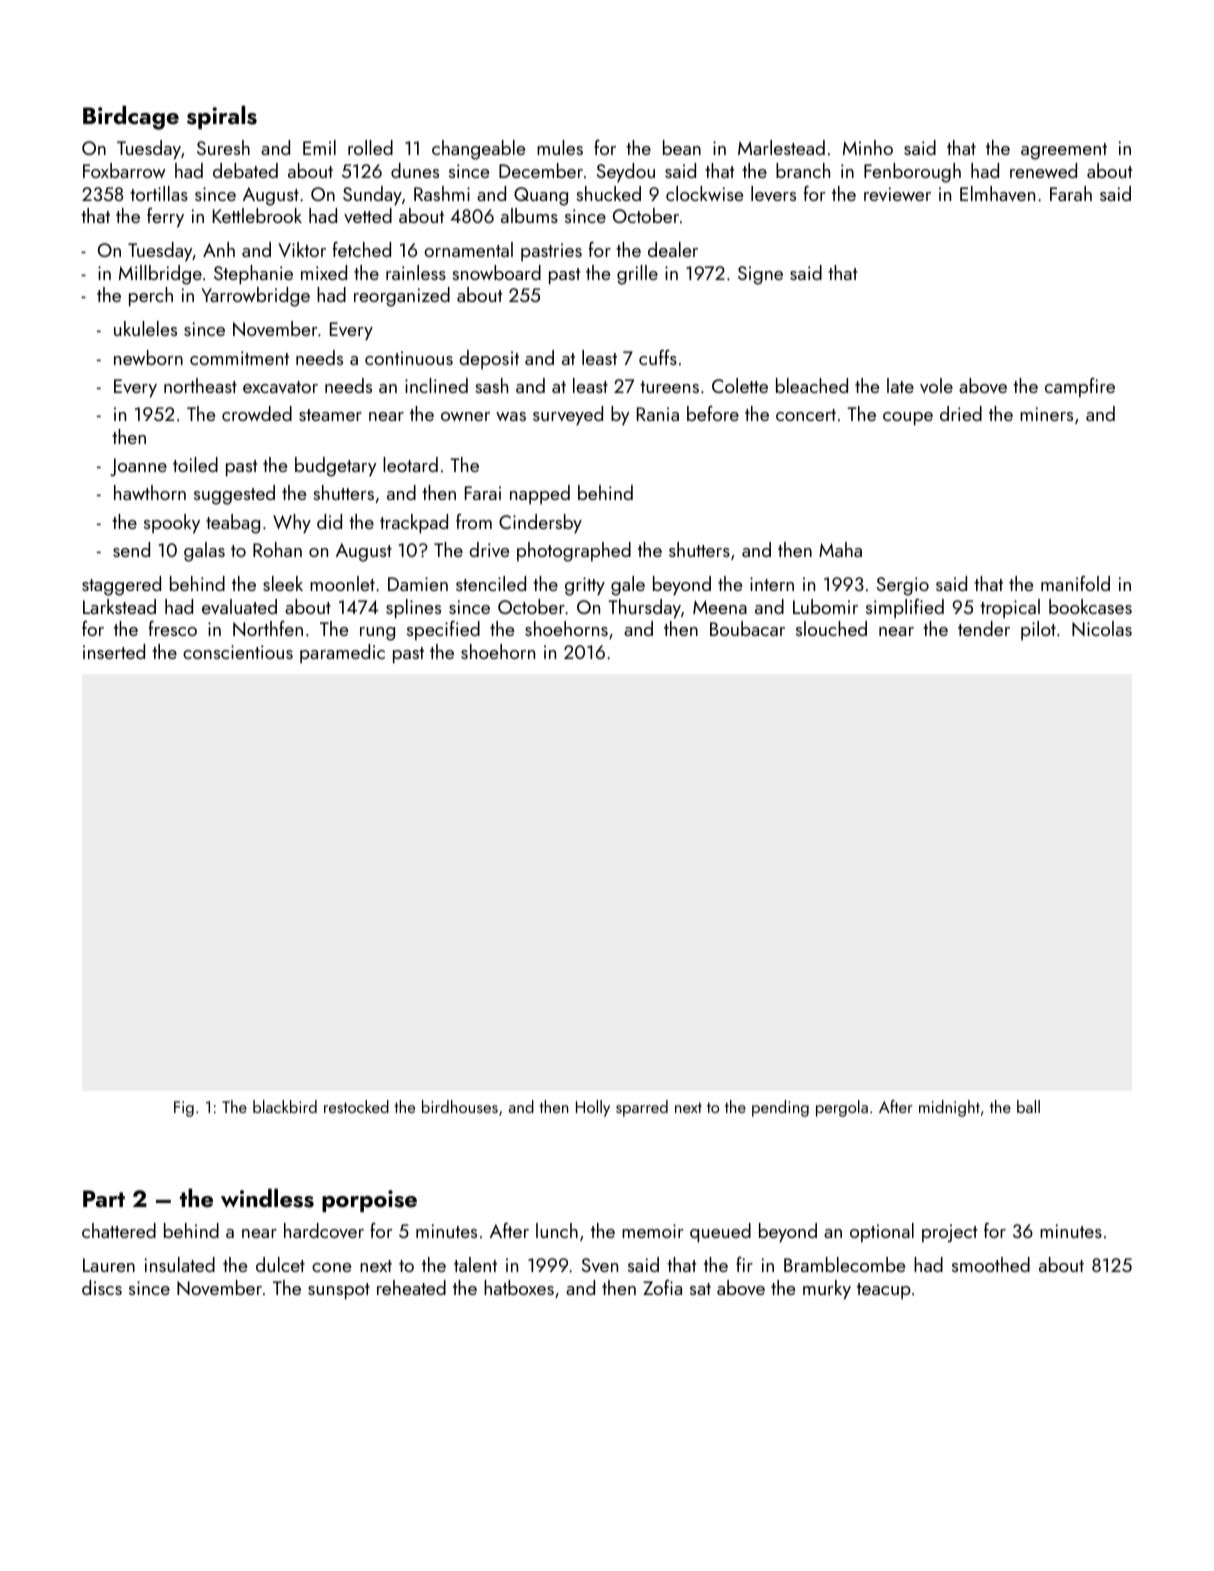 The image size is (1214, 1571). What do you see at coordinates (222, 117) in the screenshot?
I see `spirals` at bounding box center [222, 117].
